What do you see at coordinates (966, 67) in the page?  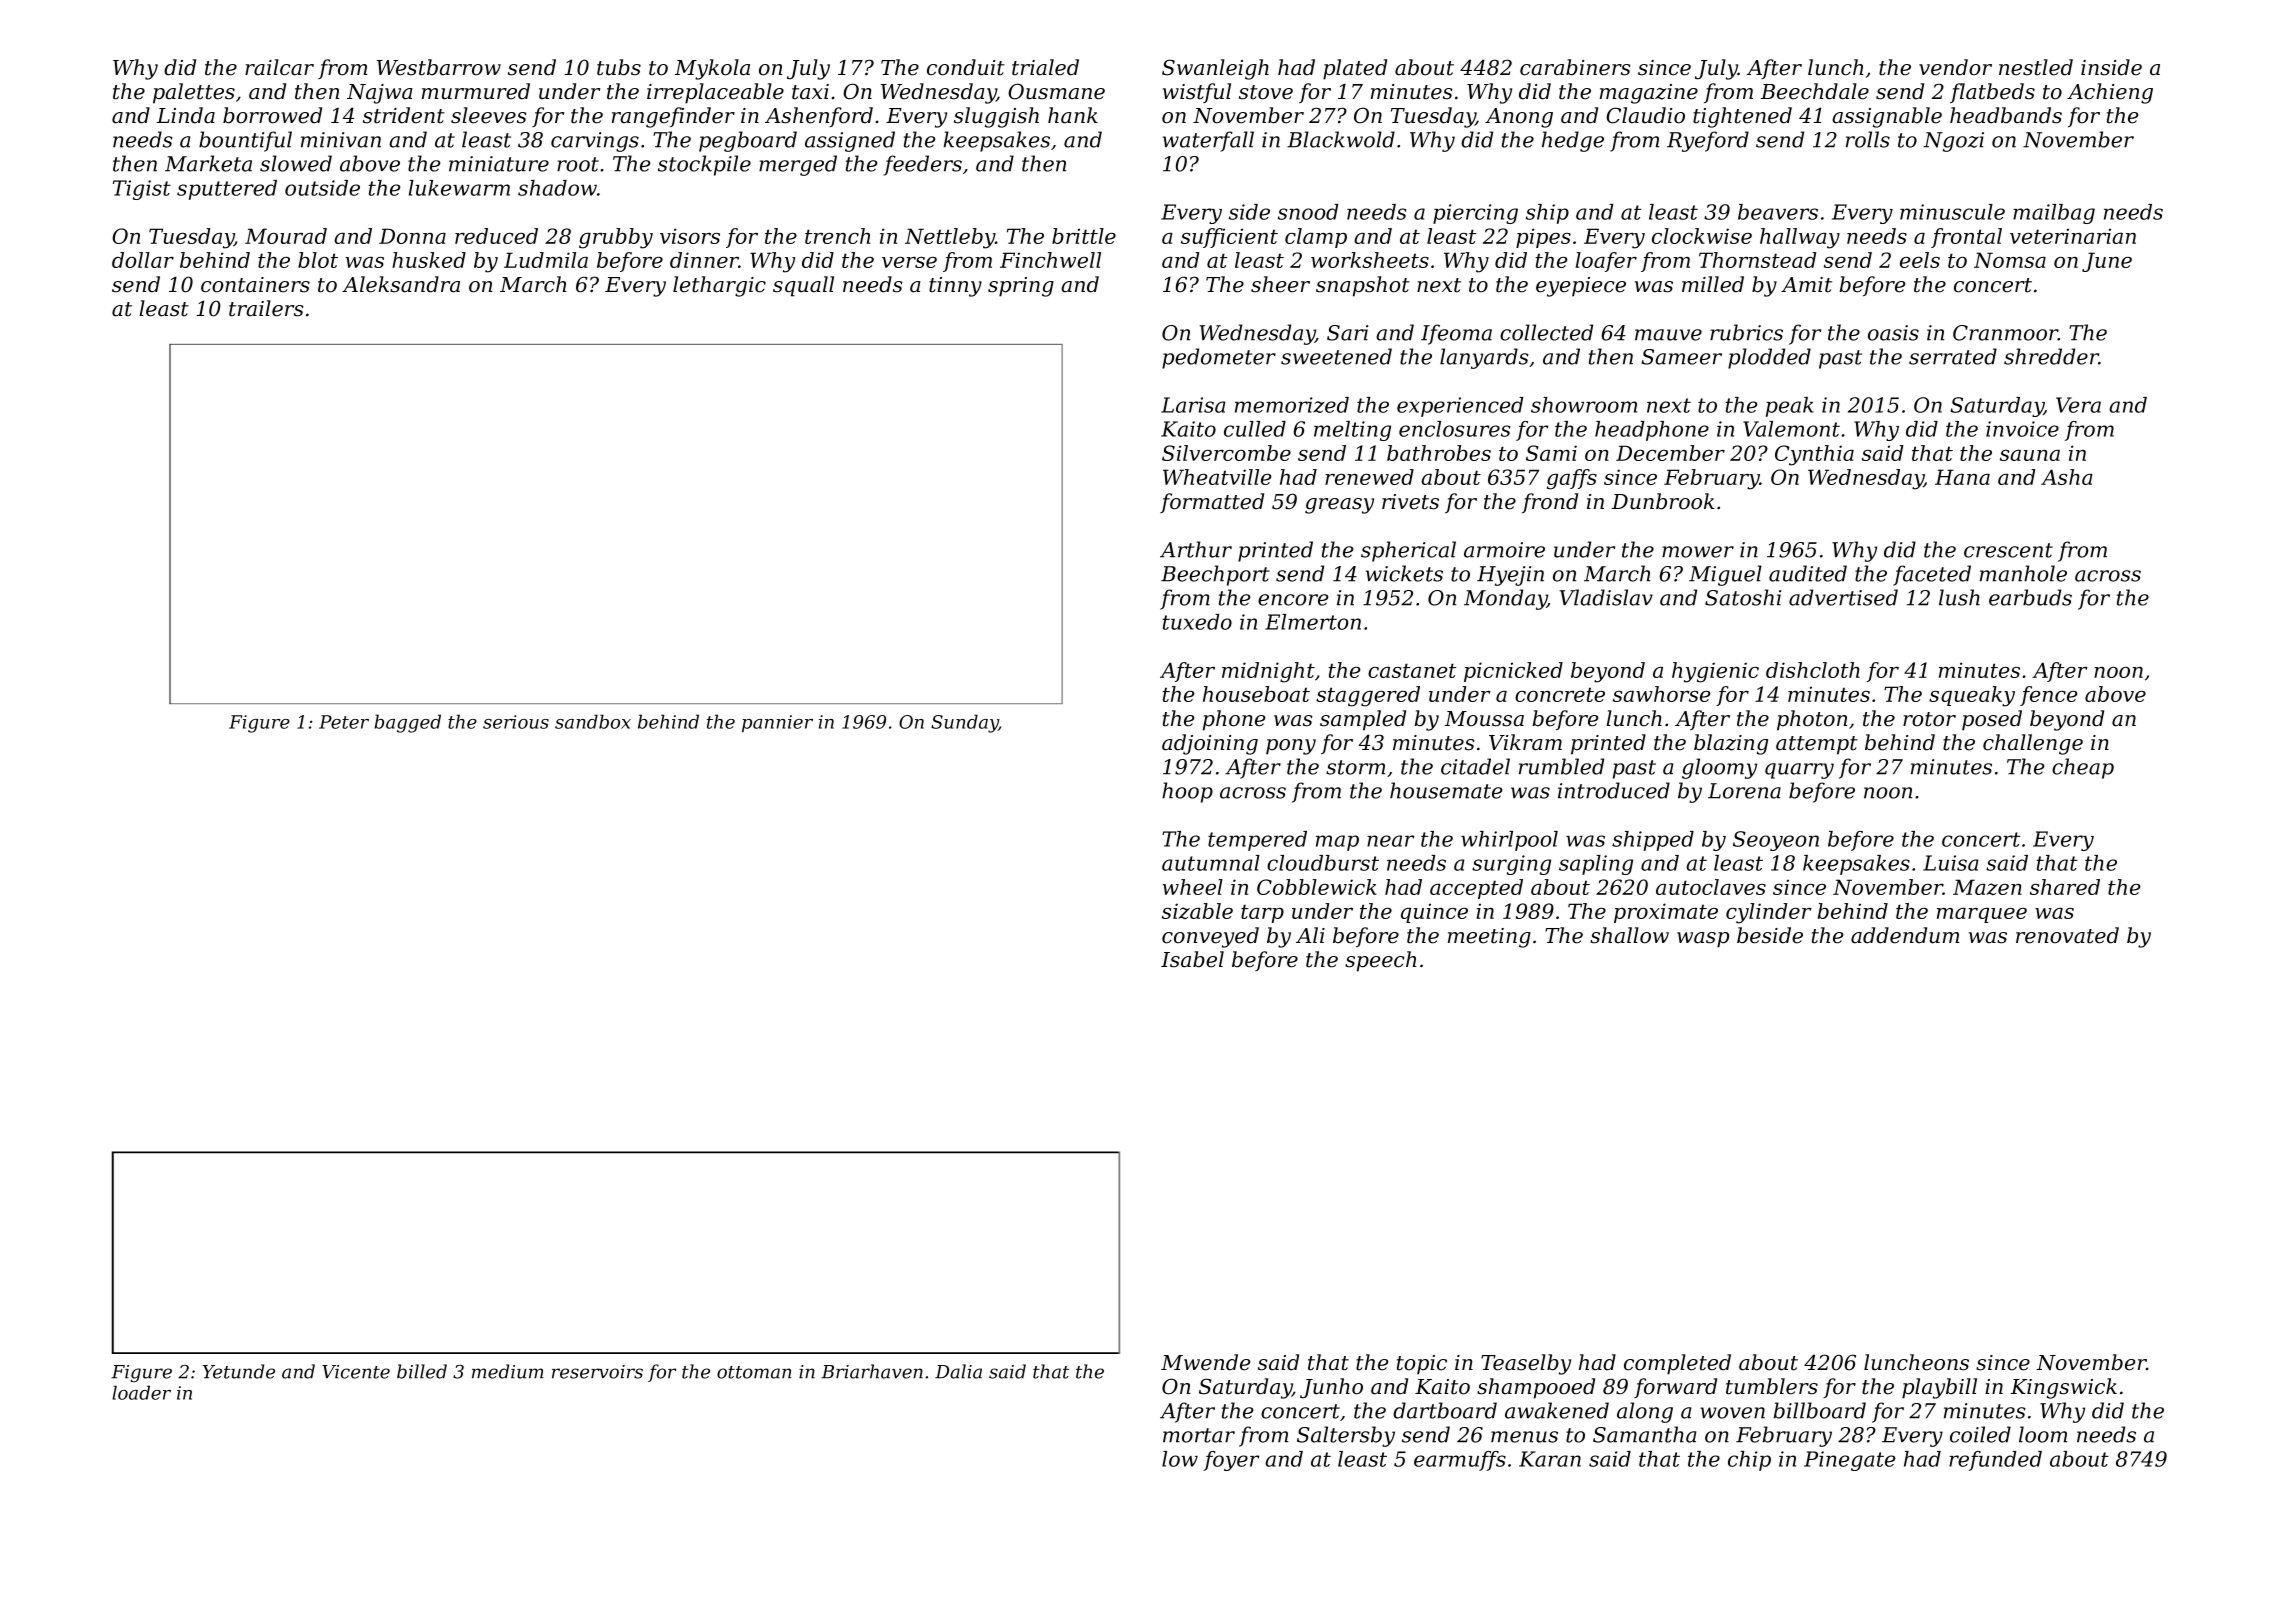 I see `conduit` at bounding box center [966, 67].
